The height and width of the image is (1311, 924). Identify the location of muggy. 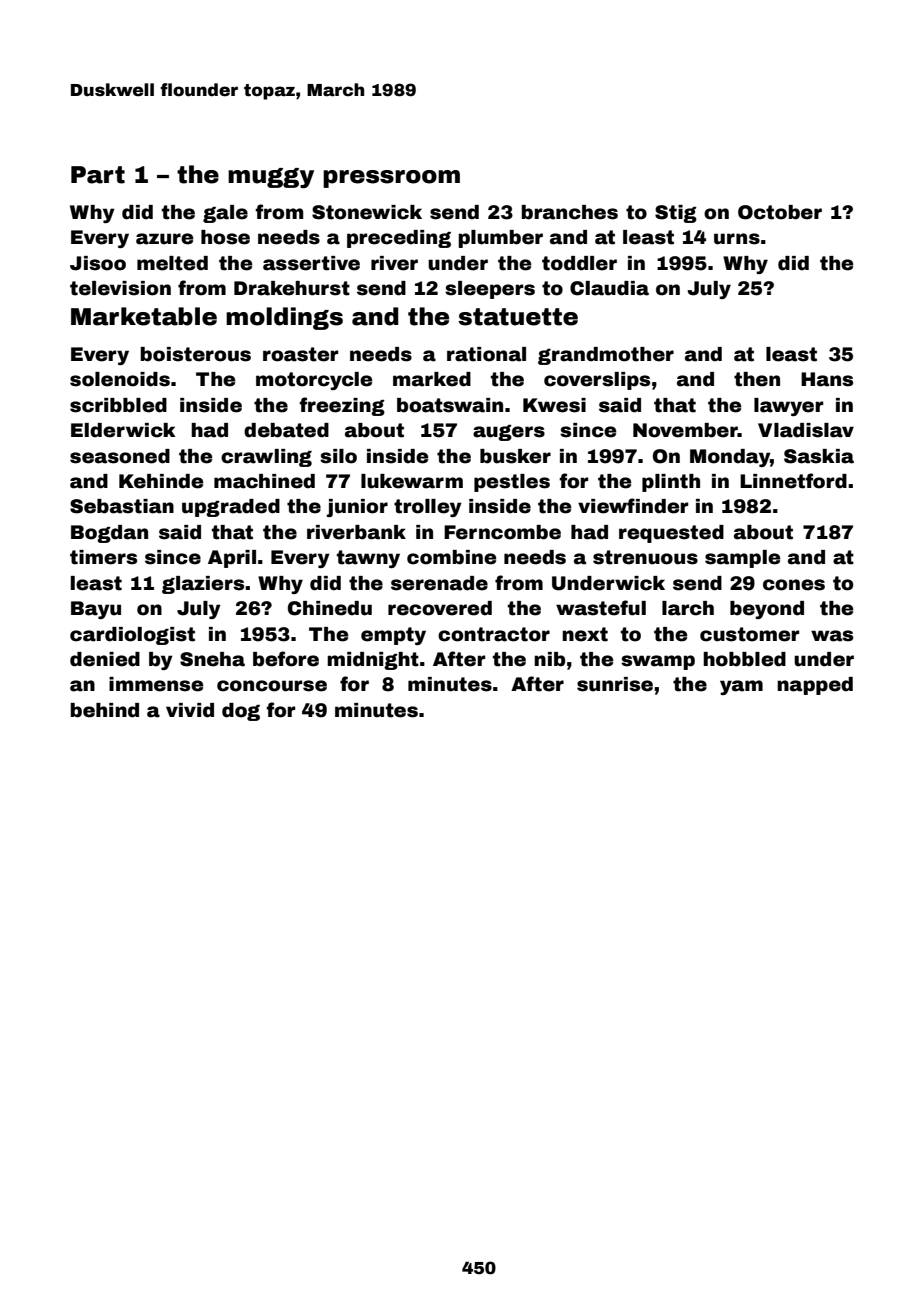
(271, 178).
